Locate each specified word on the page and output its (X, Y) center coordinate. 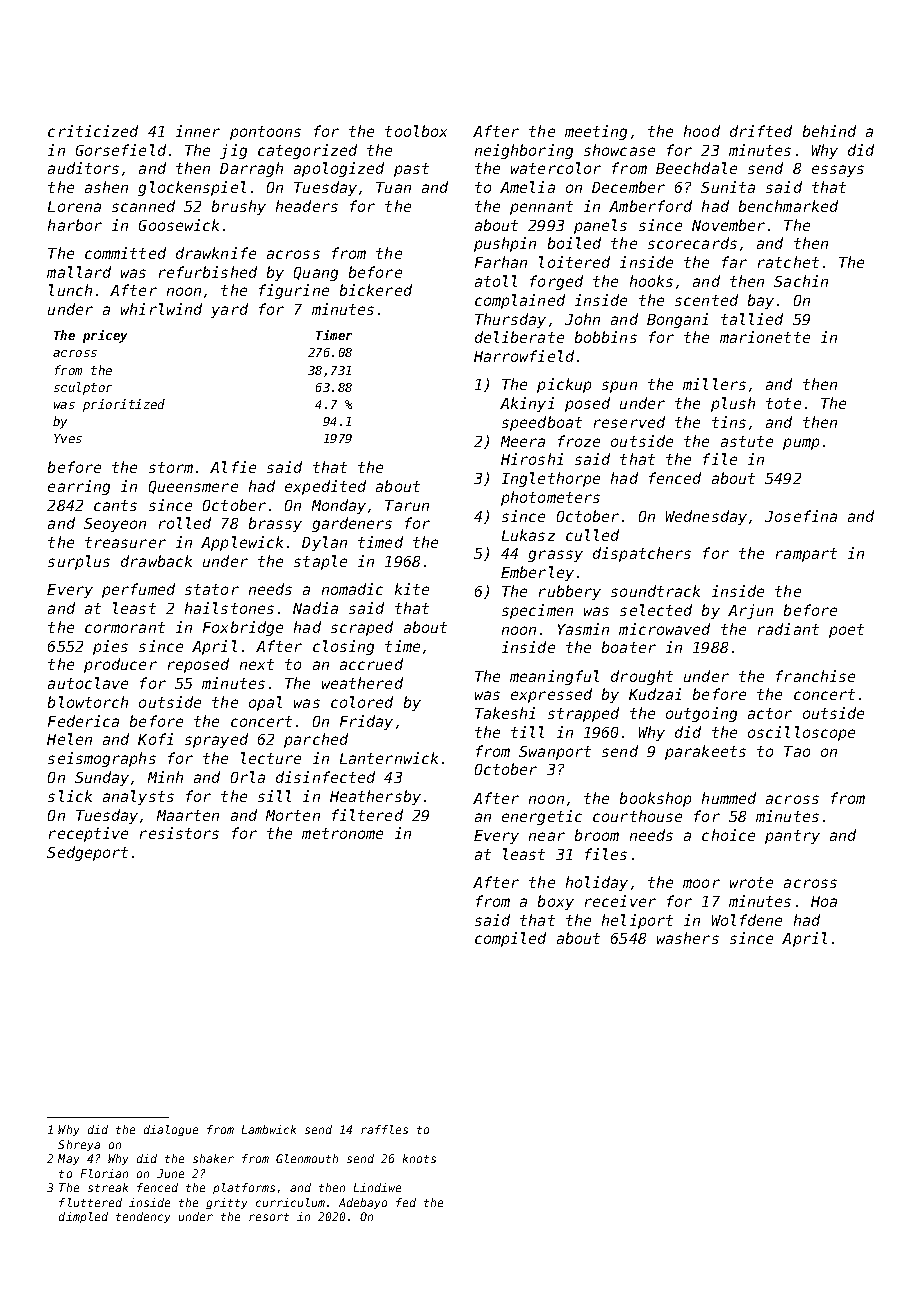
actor (770, 713)
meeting (596, 132)
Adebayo (363, 1203)
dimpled (83, 1217)
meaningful (554, 677)
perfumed (138, 590)
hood (702, 131)
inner (198, 131)
